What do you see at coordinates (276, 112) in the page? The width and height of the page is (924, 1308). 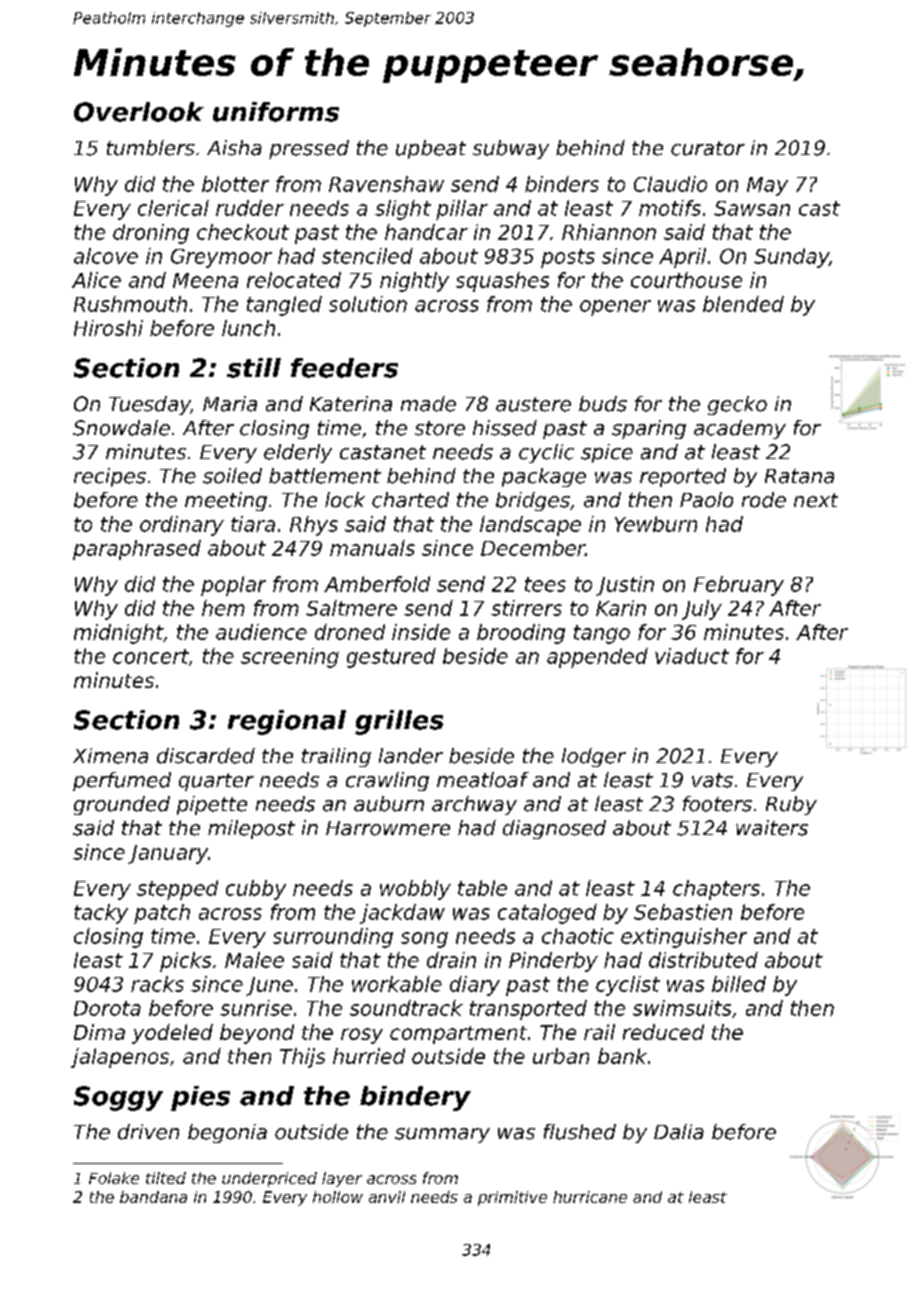 I see `uniforms` at bounding box center [276, 112].
